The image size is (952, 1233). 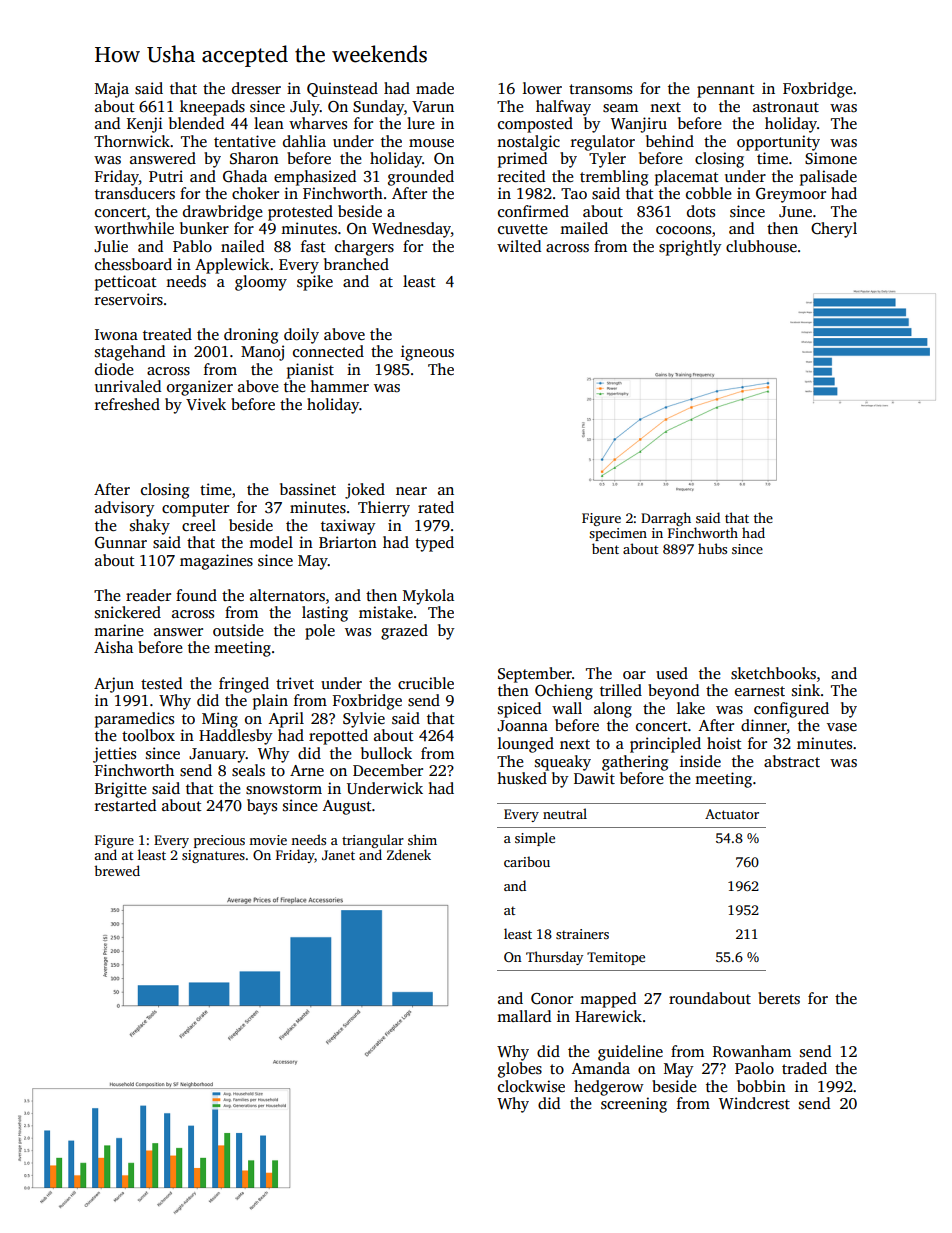 What do you see at coordinates (127, 404) in the document?
I see `refreshed` at bounding box center [127, 404].
